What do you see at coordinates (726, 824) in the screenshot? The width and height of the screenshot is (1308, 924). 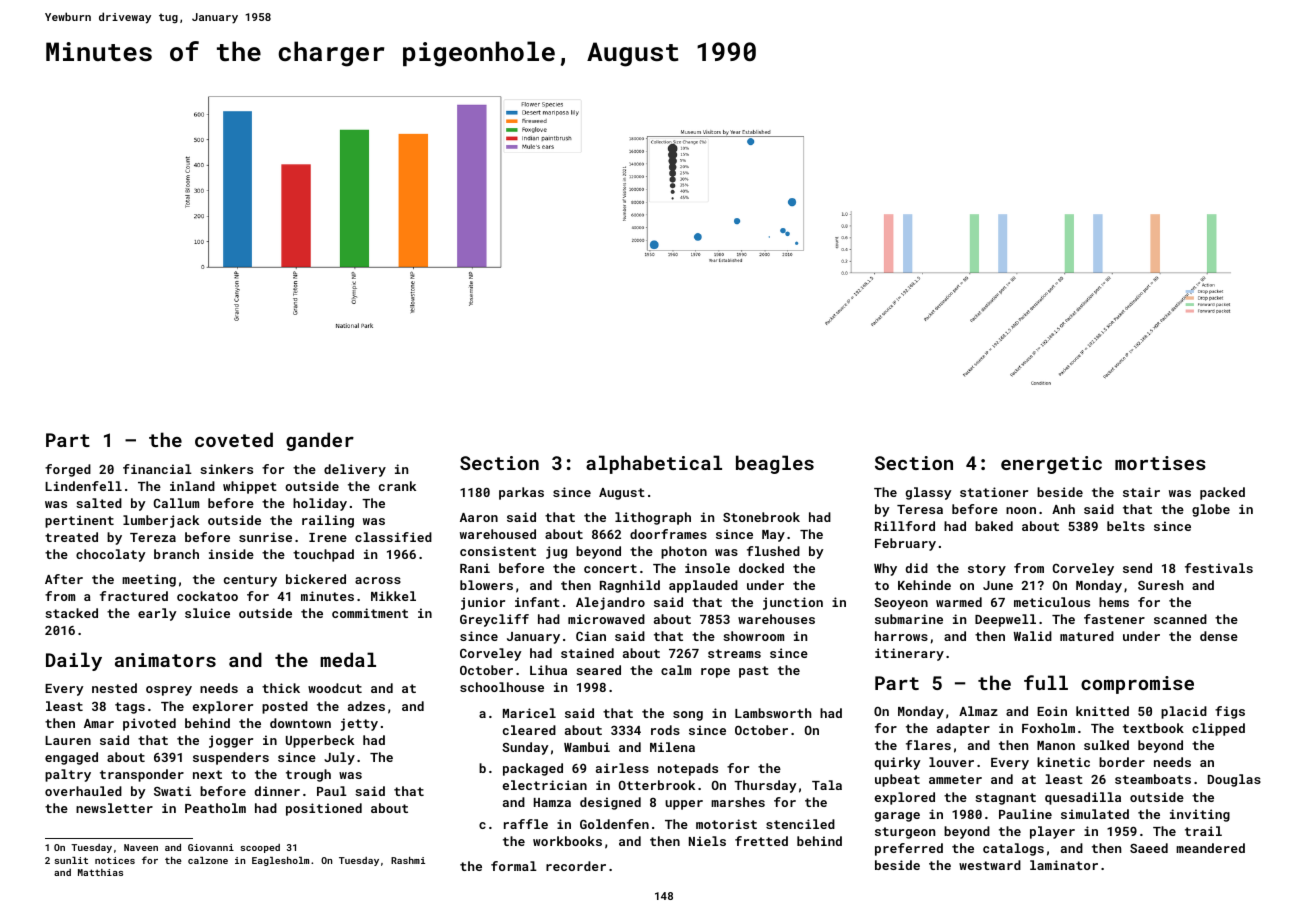 I see `motorist` at bounding box center [726, 824].
